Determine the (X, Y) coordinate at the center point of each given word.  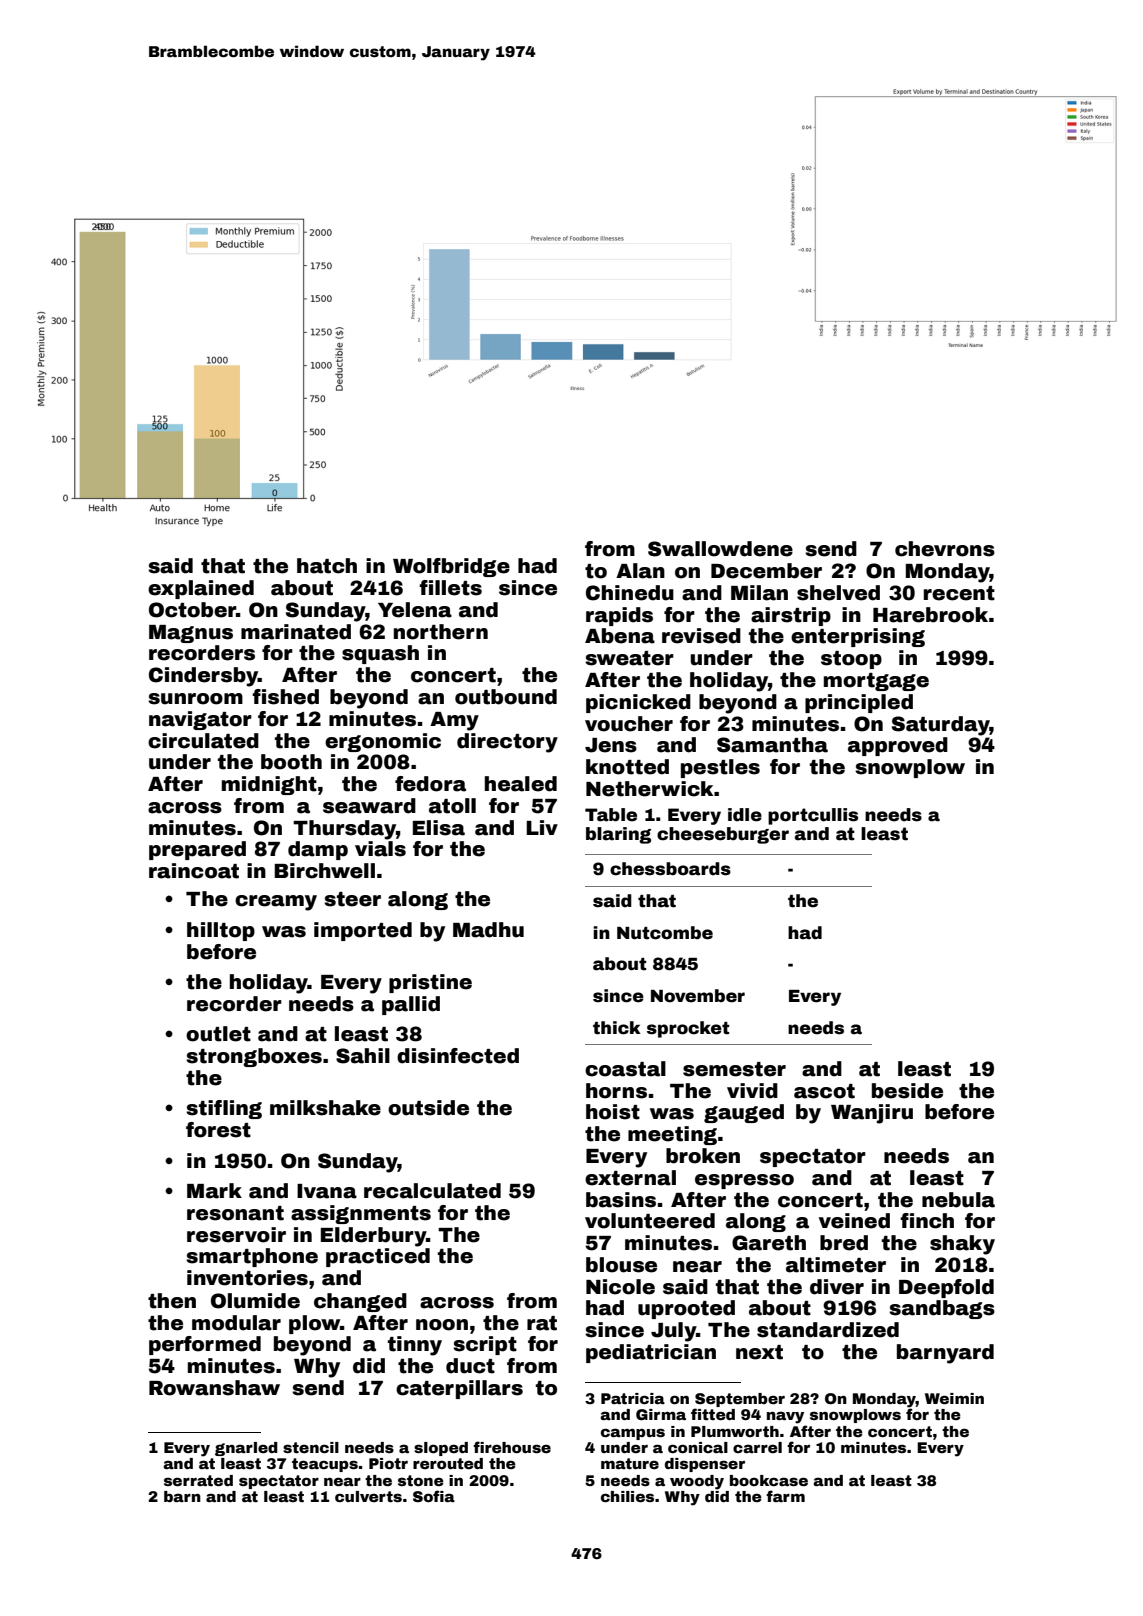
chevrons (945, 549)
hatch (327, 566)
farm (785, 1496)
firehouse (512, 1447)
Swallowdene (720, 549)
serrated (198, 1480)
